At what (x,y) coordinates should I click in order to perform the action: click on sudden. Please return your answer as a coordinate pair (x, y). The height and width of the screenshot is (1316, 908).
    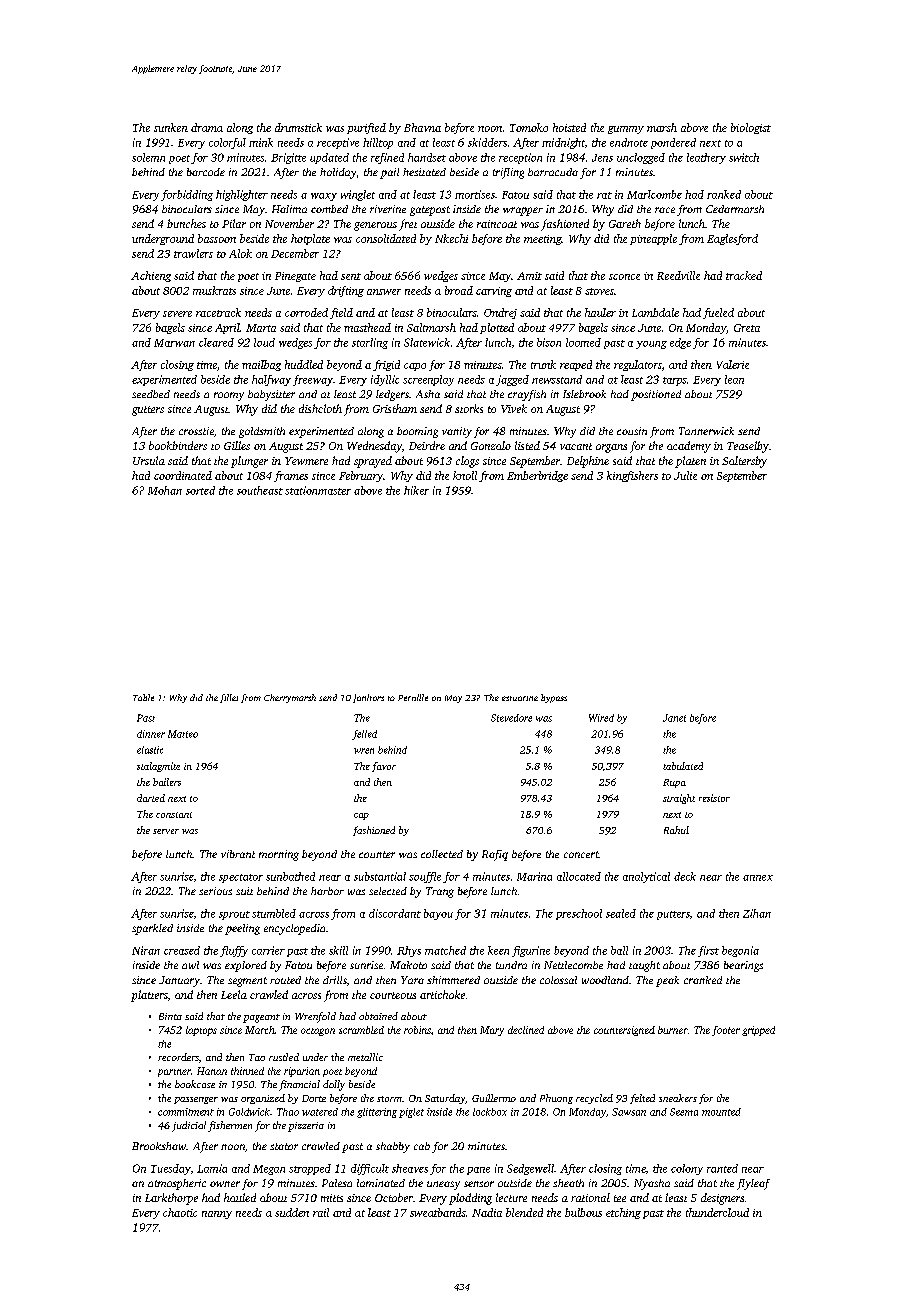
    Looking at the image, I should click on (292, 1212).
